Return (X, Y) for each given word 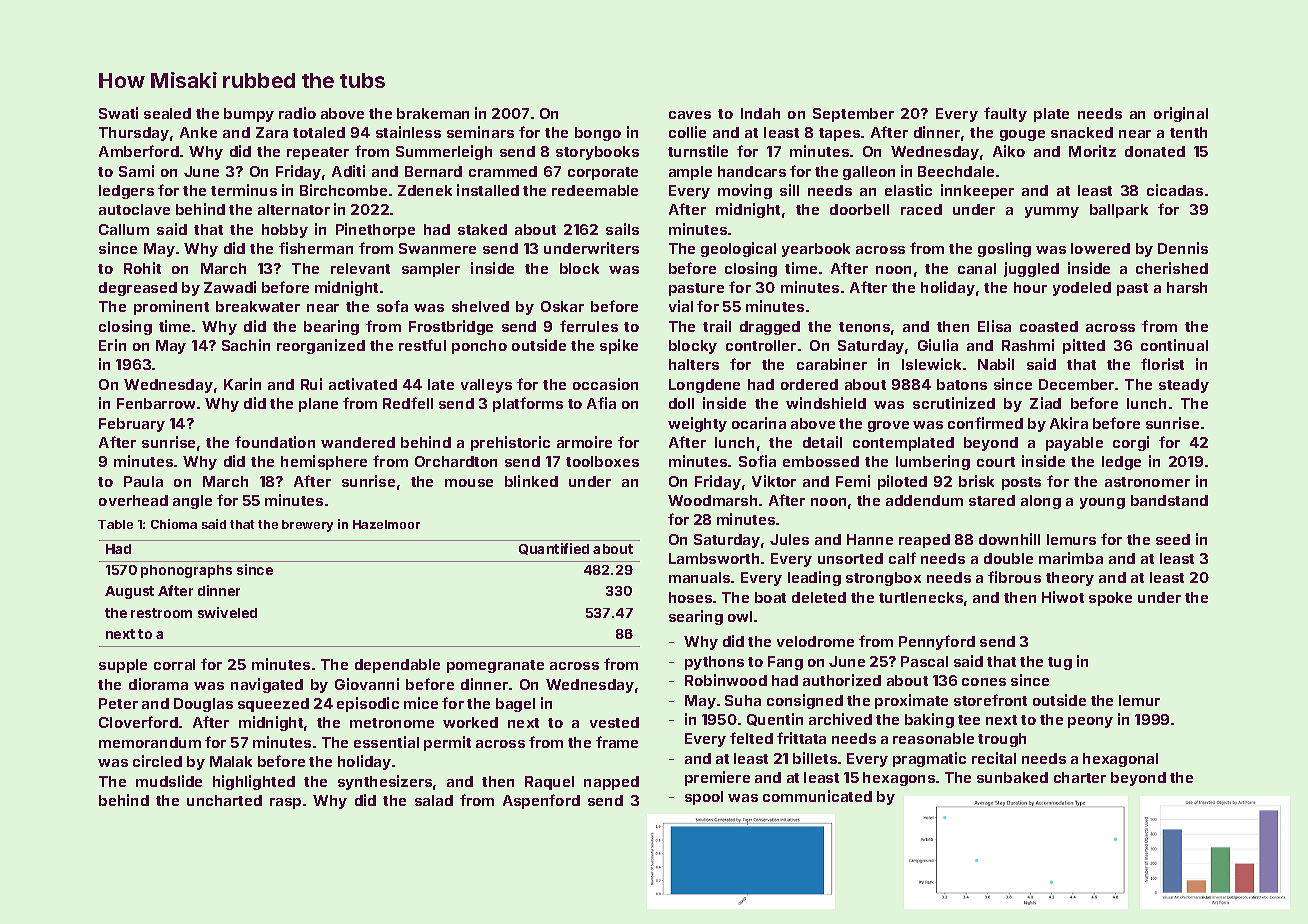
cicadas (1175, 190)
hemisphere (324, 462)
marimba (1071, 558)
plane (318, 405)
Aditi (348, 171)
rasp (285, 803)
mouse (469, 483)
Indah (760, 113)
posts (1021, 483)
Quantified (554, 549)
